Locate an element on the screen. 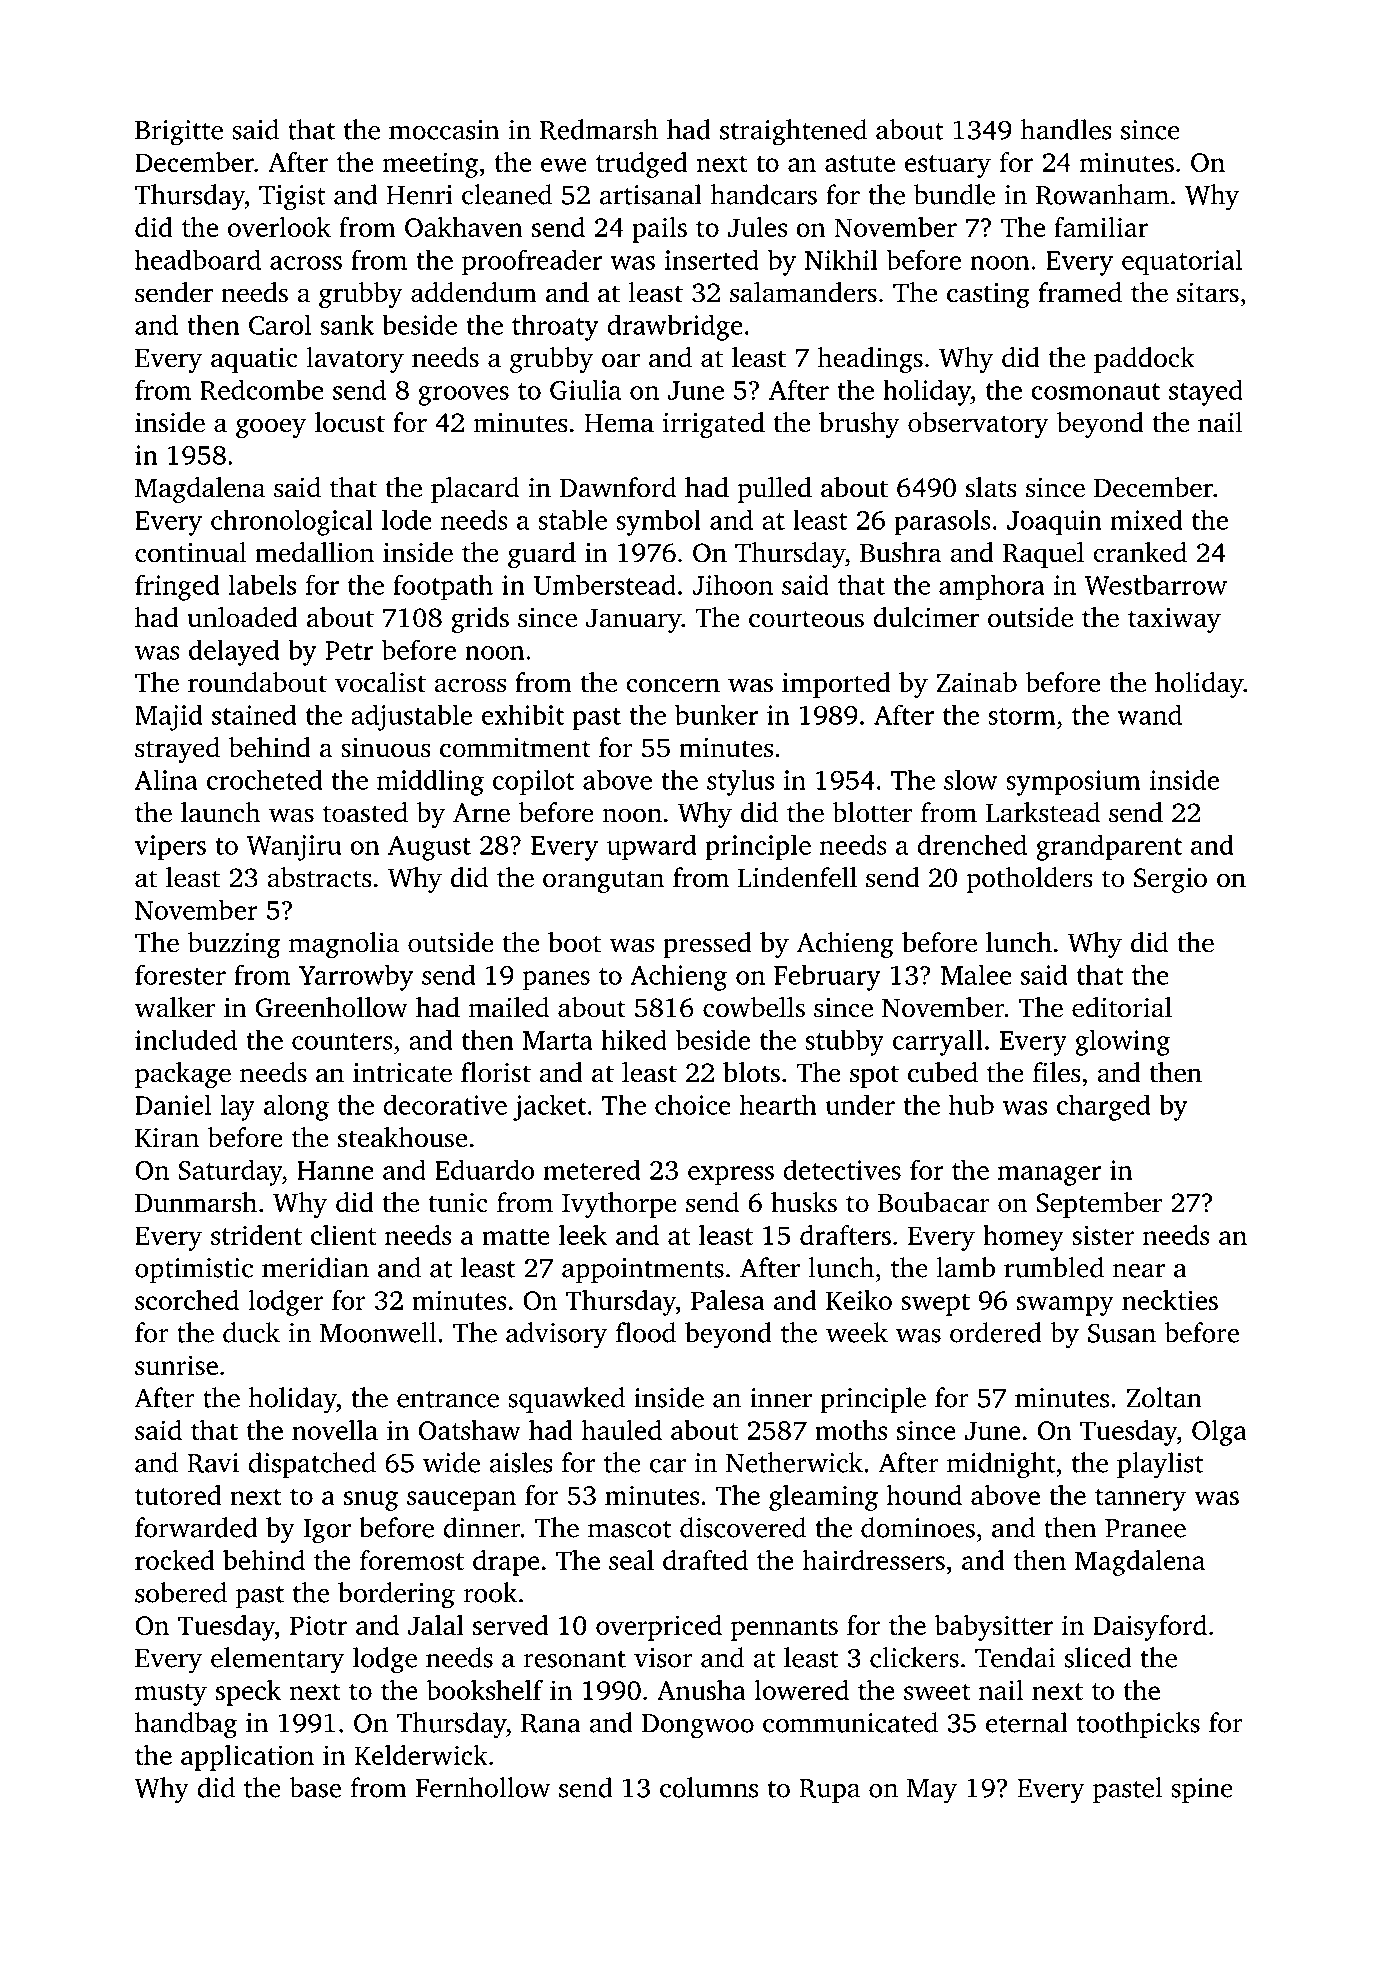 This screenshot has width=1386, height=1969. straightened is located at coordinates (793, 132).
